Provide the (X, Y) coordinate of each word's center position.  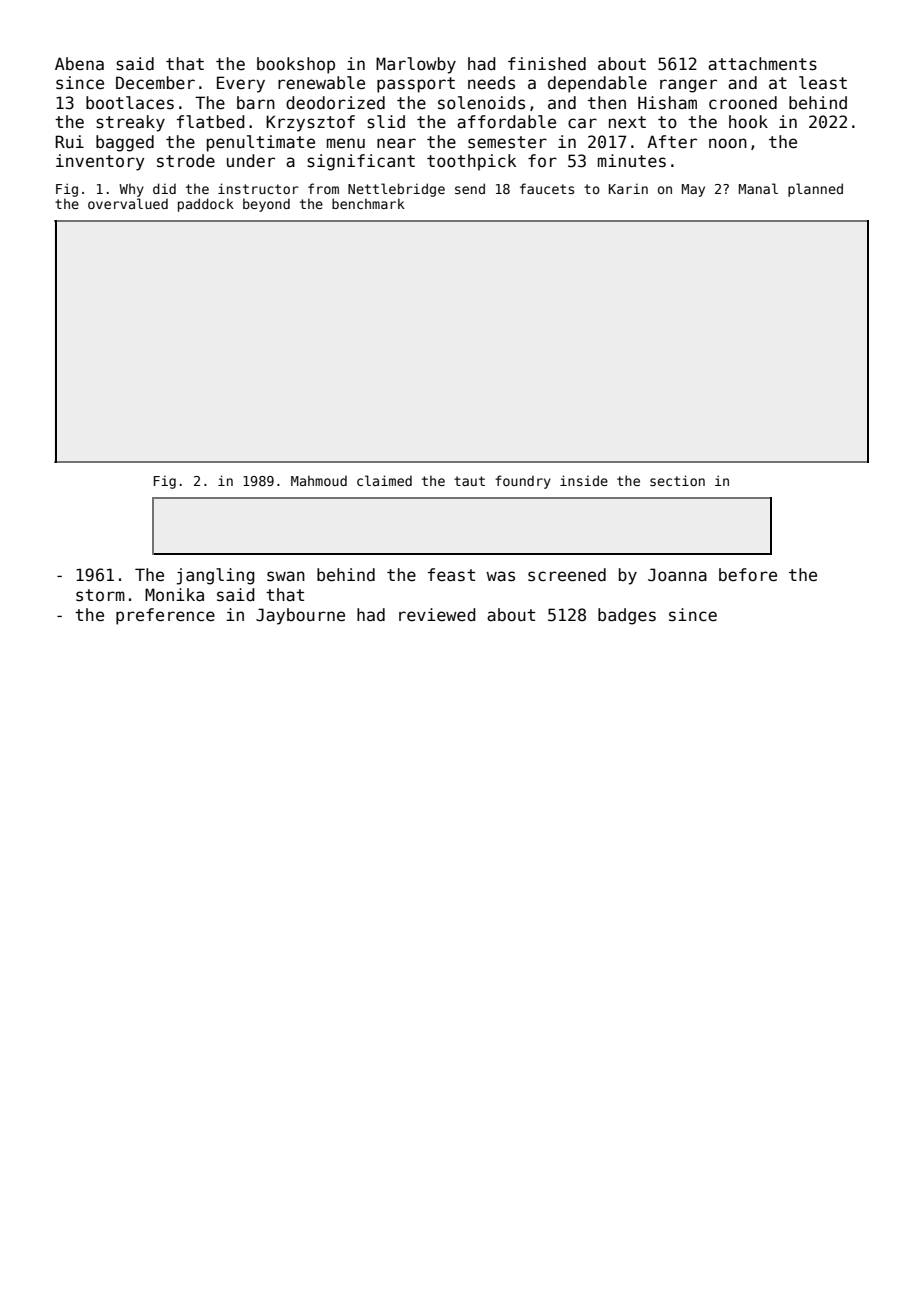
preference (165, 616)
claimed (384, 480)
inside (584, 480)
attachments (762, 64)
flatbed (211, 122)
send (470, 188)
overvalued (128, 203)
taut (469, 481)
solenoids (481, 103)
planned (815, 190)
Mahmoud (319, 480)
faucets (547, 188)
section (677, 480)
